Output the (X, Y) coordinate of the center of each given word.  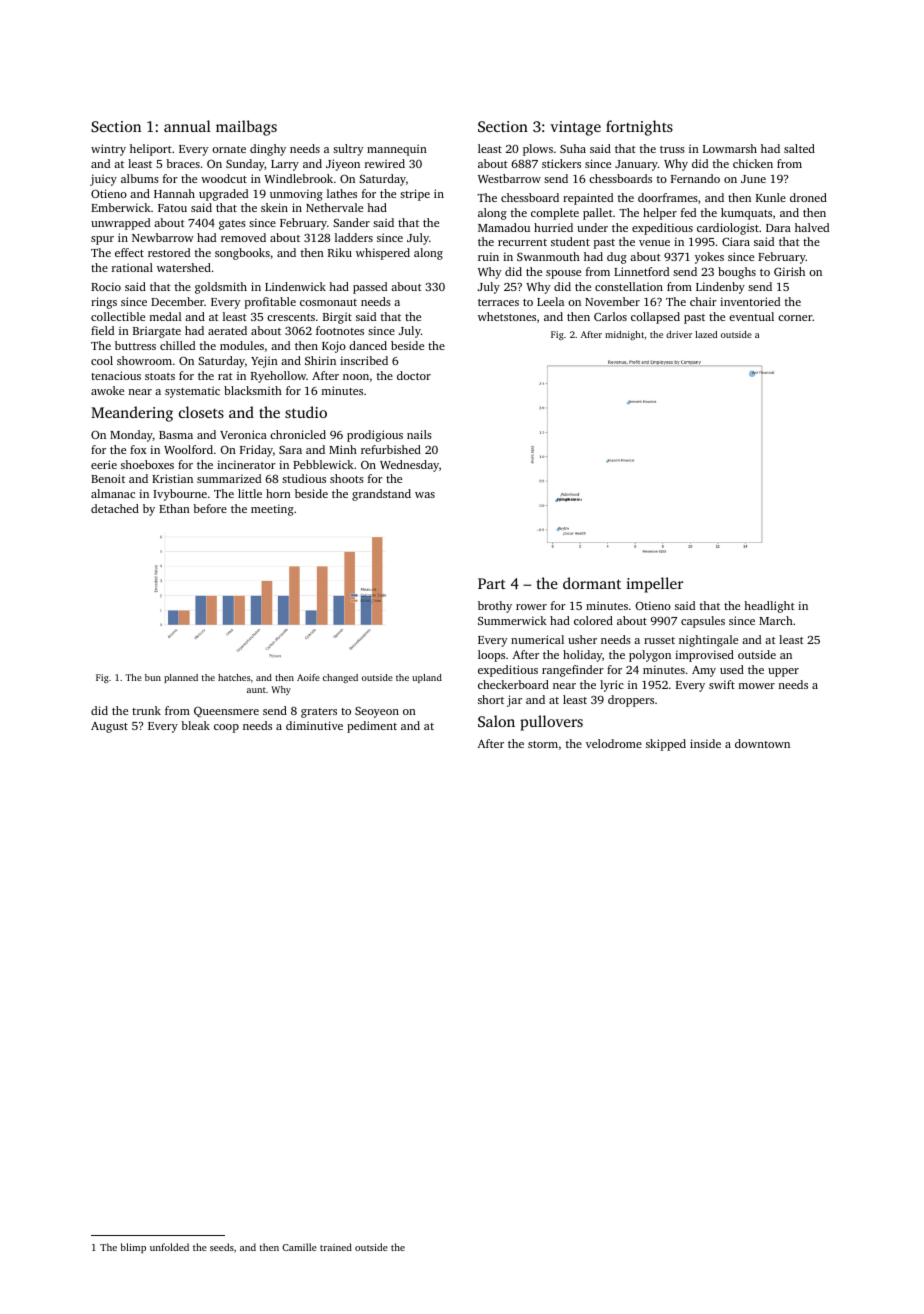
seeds (222, 1247)
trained (336, 1247)
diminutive (314, 725)
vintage (575, 128)
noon (356, 377)
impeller (654, 585)
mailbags (246, 128)
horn (278, 493)
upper (783, 672)
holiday (582, 656)
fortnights (639, 128)
